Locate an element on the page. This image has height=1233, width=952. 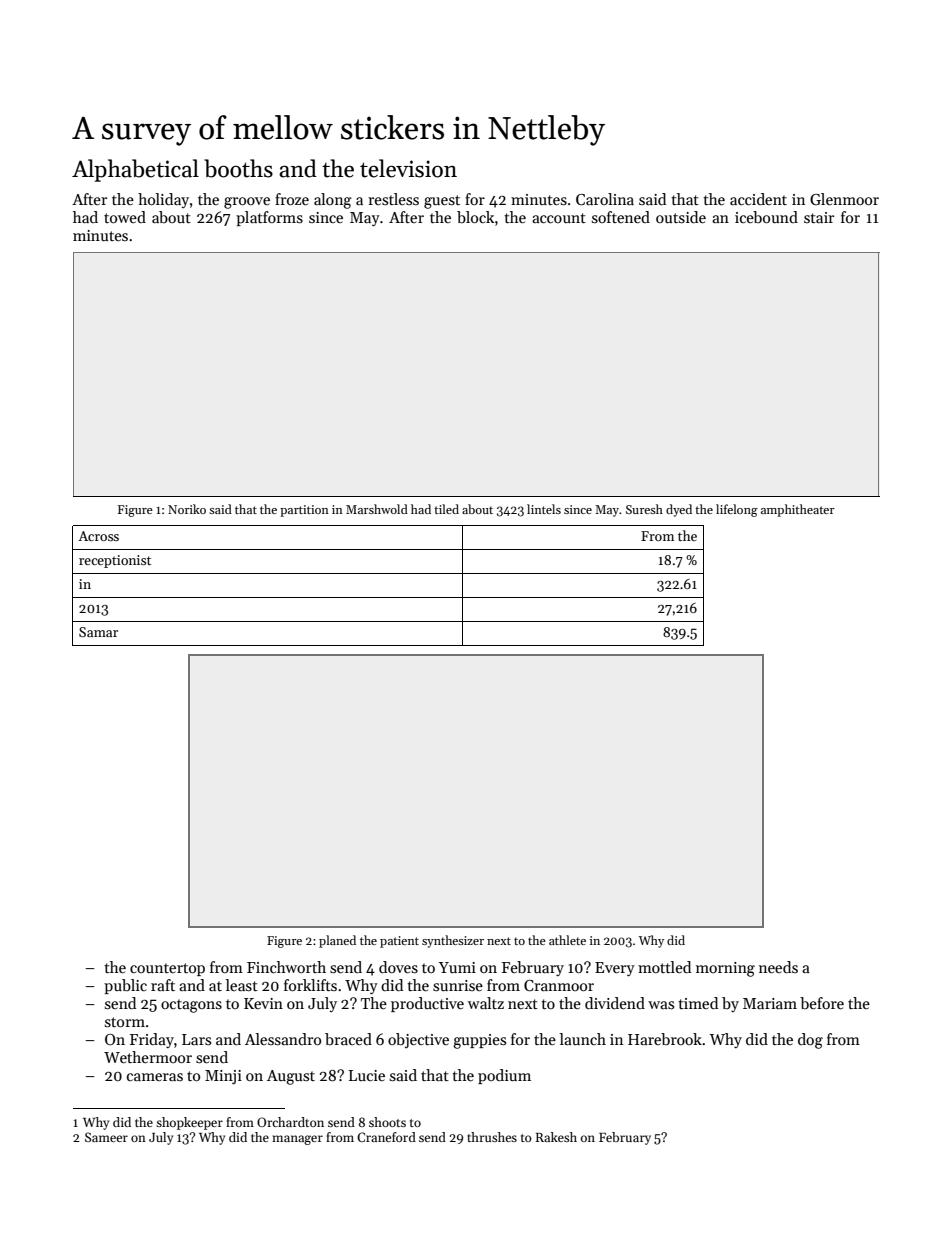
accident is located at coordinates (758, 199).
